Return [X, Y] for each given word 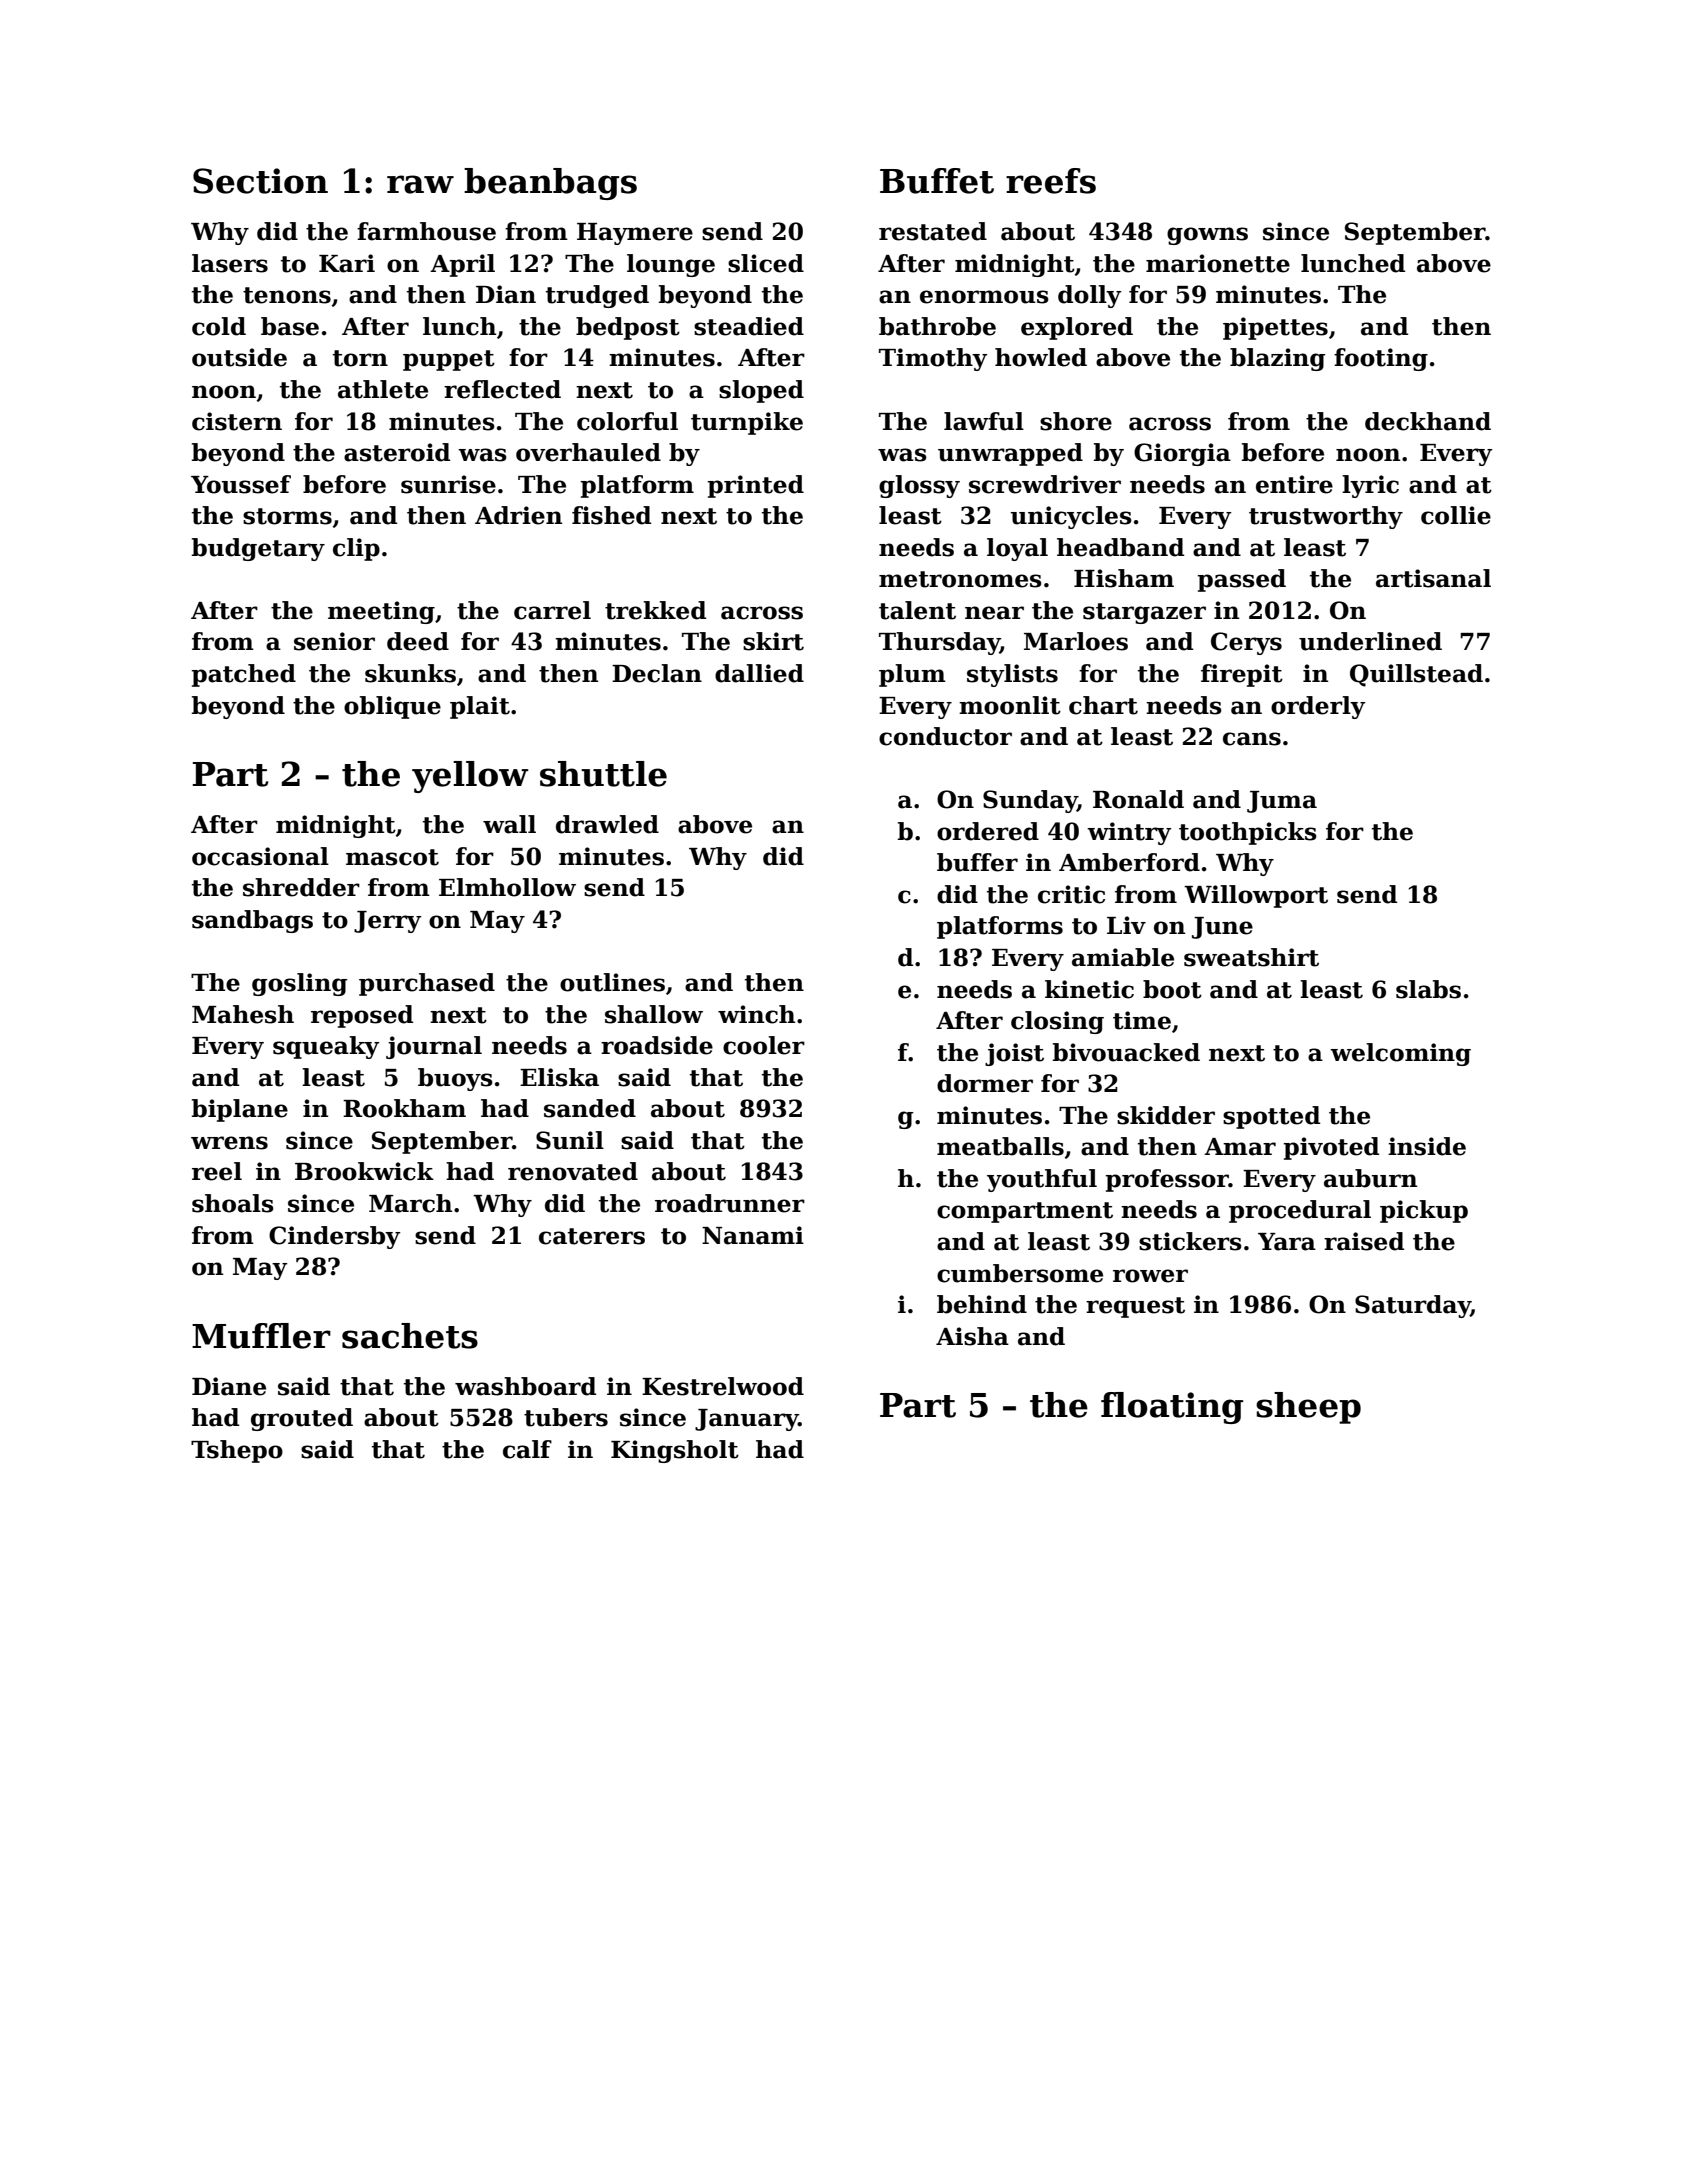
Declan [657, 673]
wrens [229, 1143]
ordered [988, 831]
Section [260, 181]
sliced [766, 263]
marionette [1218, 263]
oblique [392, 707]
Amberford [1129, 862]
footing [1381, 359]
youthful [1042, 1180]
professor [1167, 1180]
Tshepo [237, 1451]
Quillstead [1416, 675]
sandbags [252, 921]
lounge [671, 265]
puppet [449, 360]
